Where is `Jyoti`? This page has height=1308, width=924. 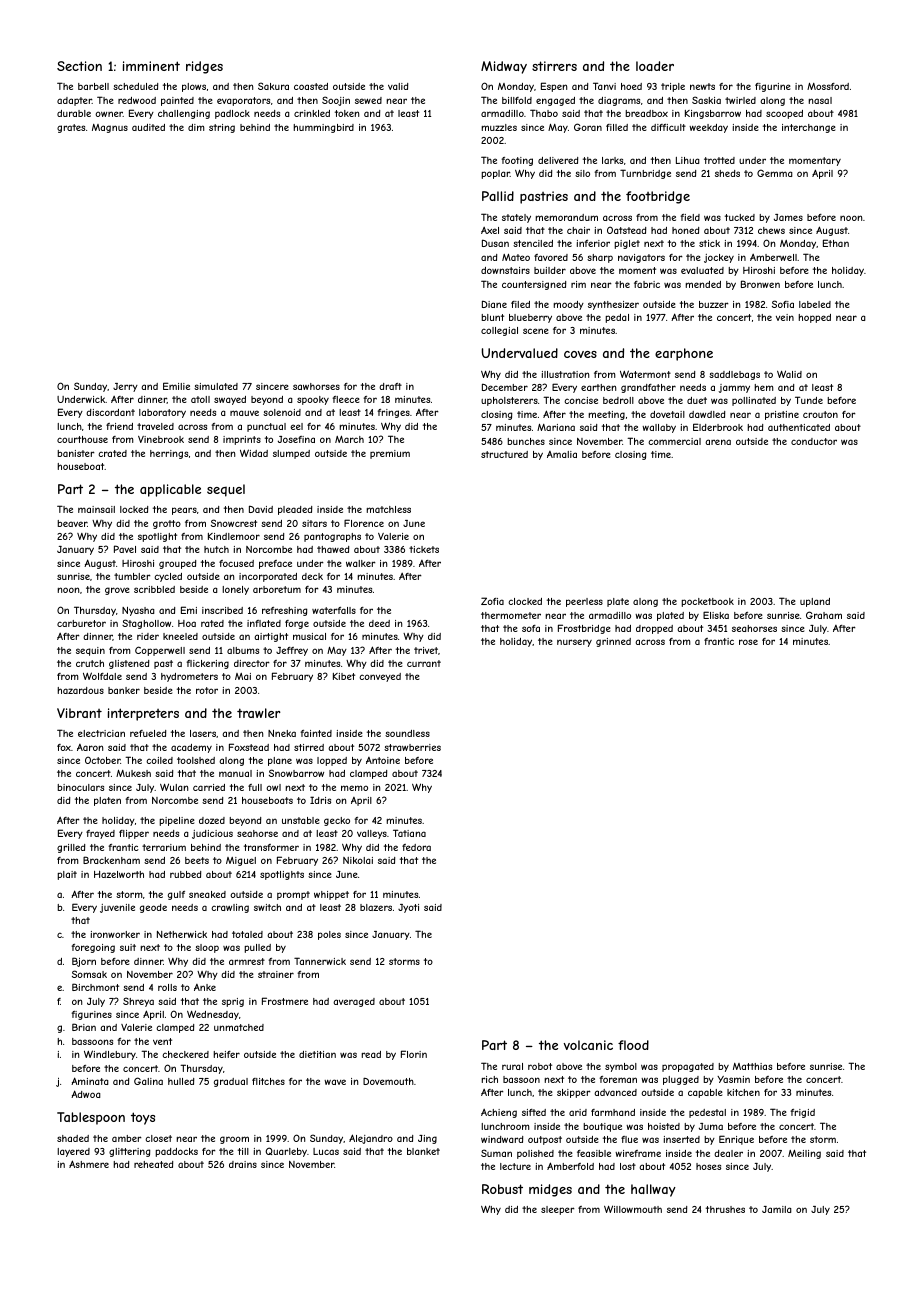
Jyoti is located at coordinates (408, 908).
